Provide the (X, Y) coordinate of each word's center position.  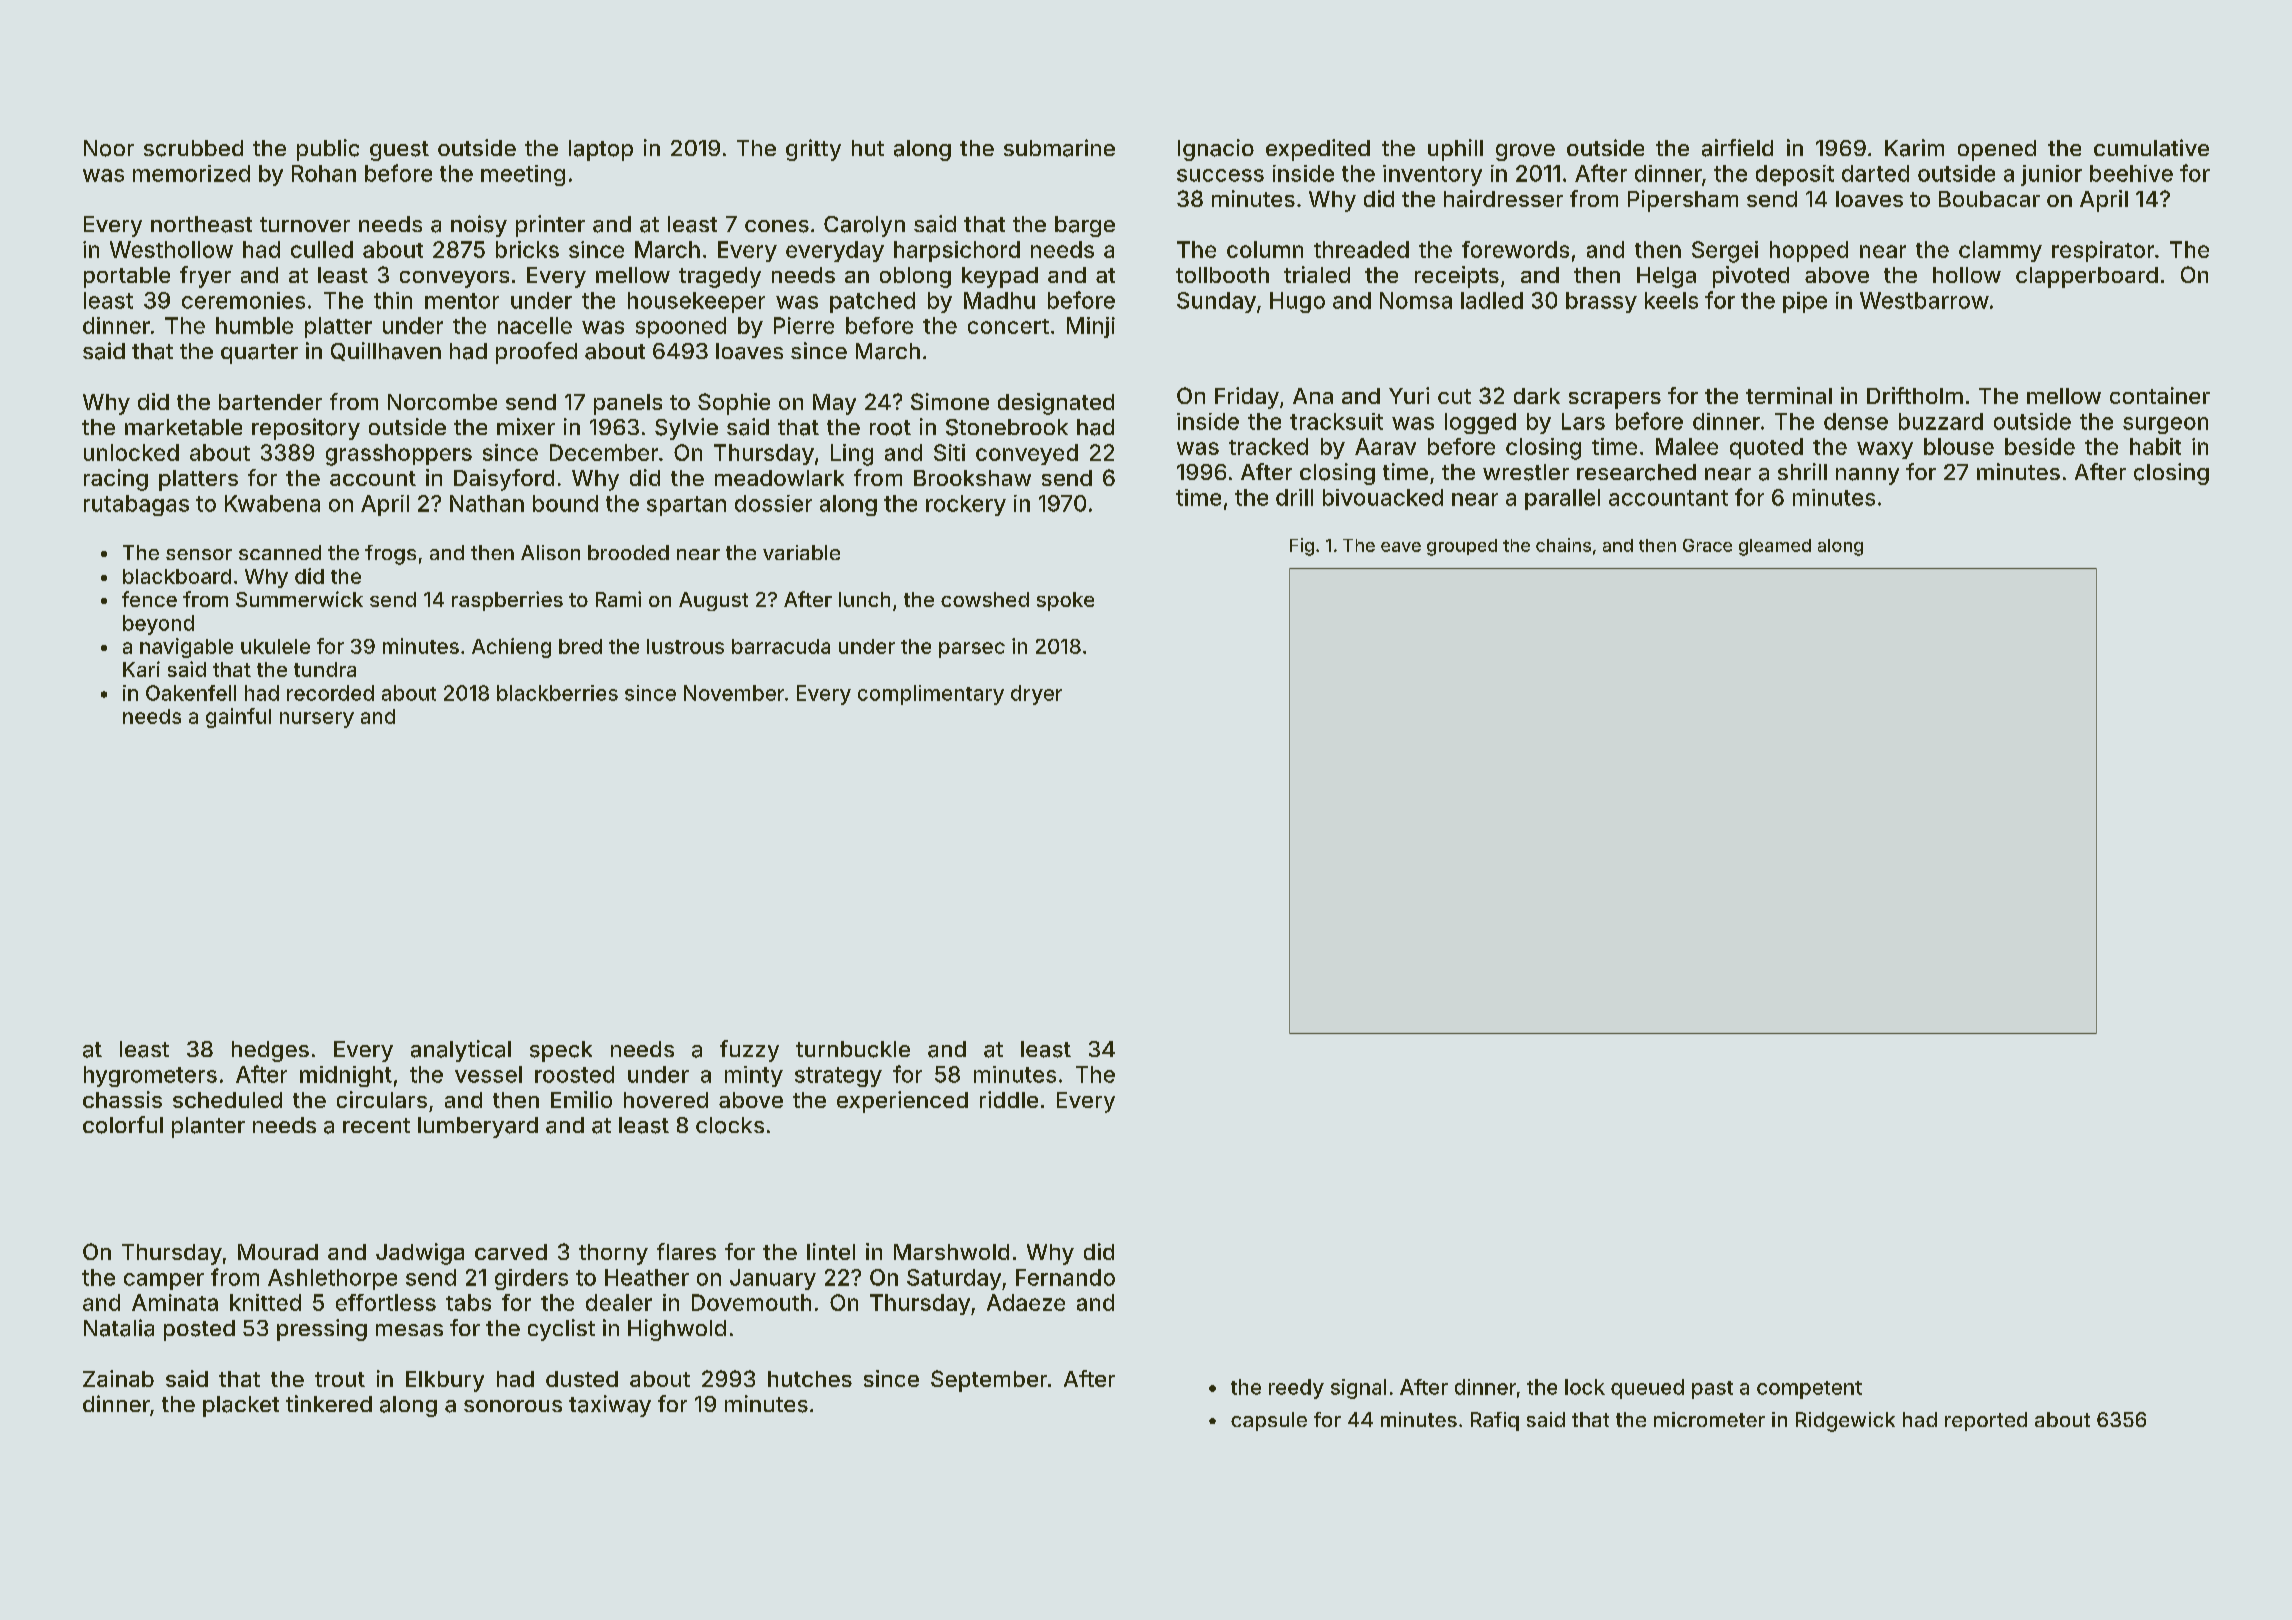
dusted (582, 1379)
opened (1997, 150)
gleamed (1775, 547)
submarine (1059, 148)
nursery (317, 720)
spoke (1065, 601)
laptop (601, 150)
